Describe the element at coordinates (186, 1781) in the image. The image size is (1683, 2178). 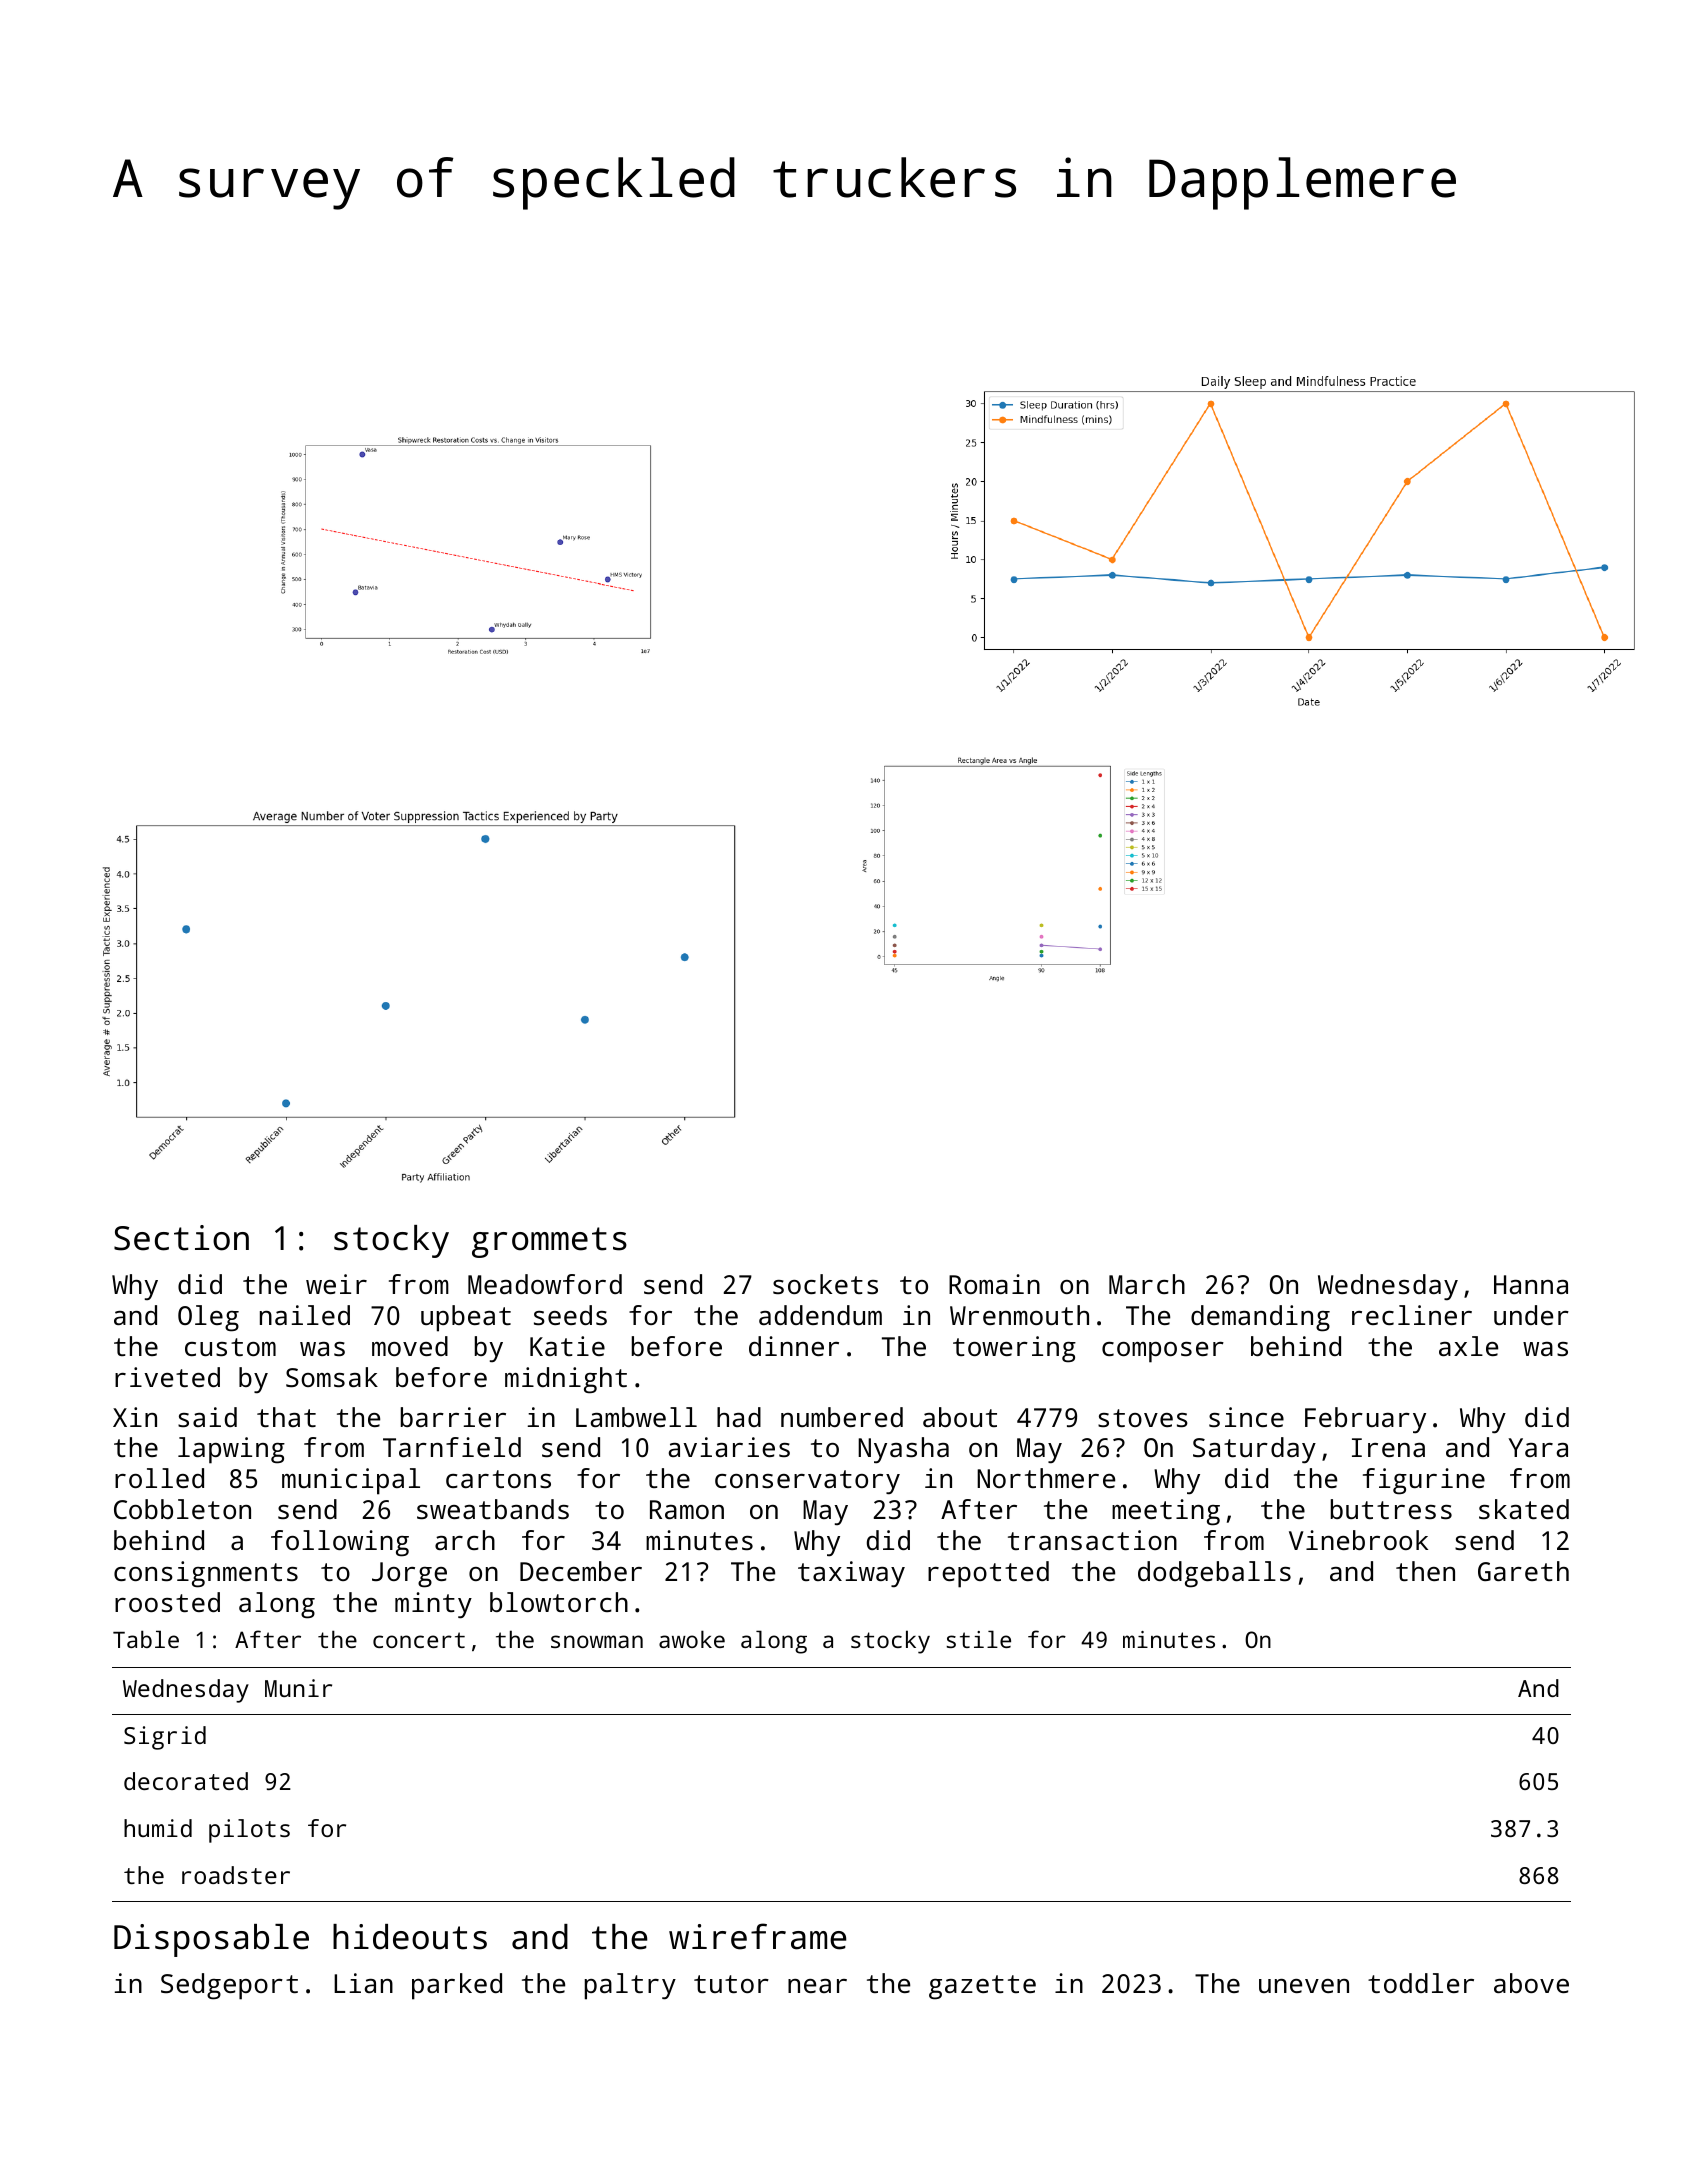
I see `decorated` at that location.
